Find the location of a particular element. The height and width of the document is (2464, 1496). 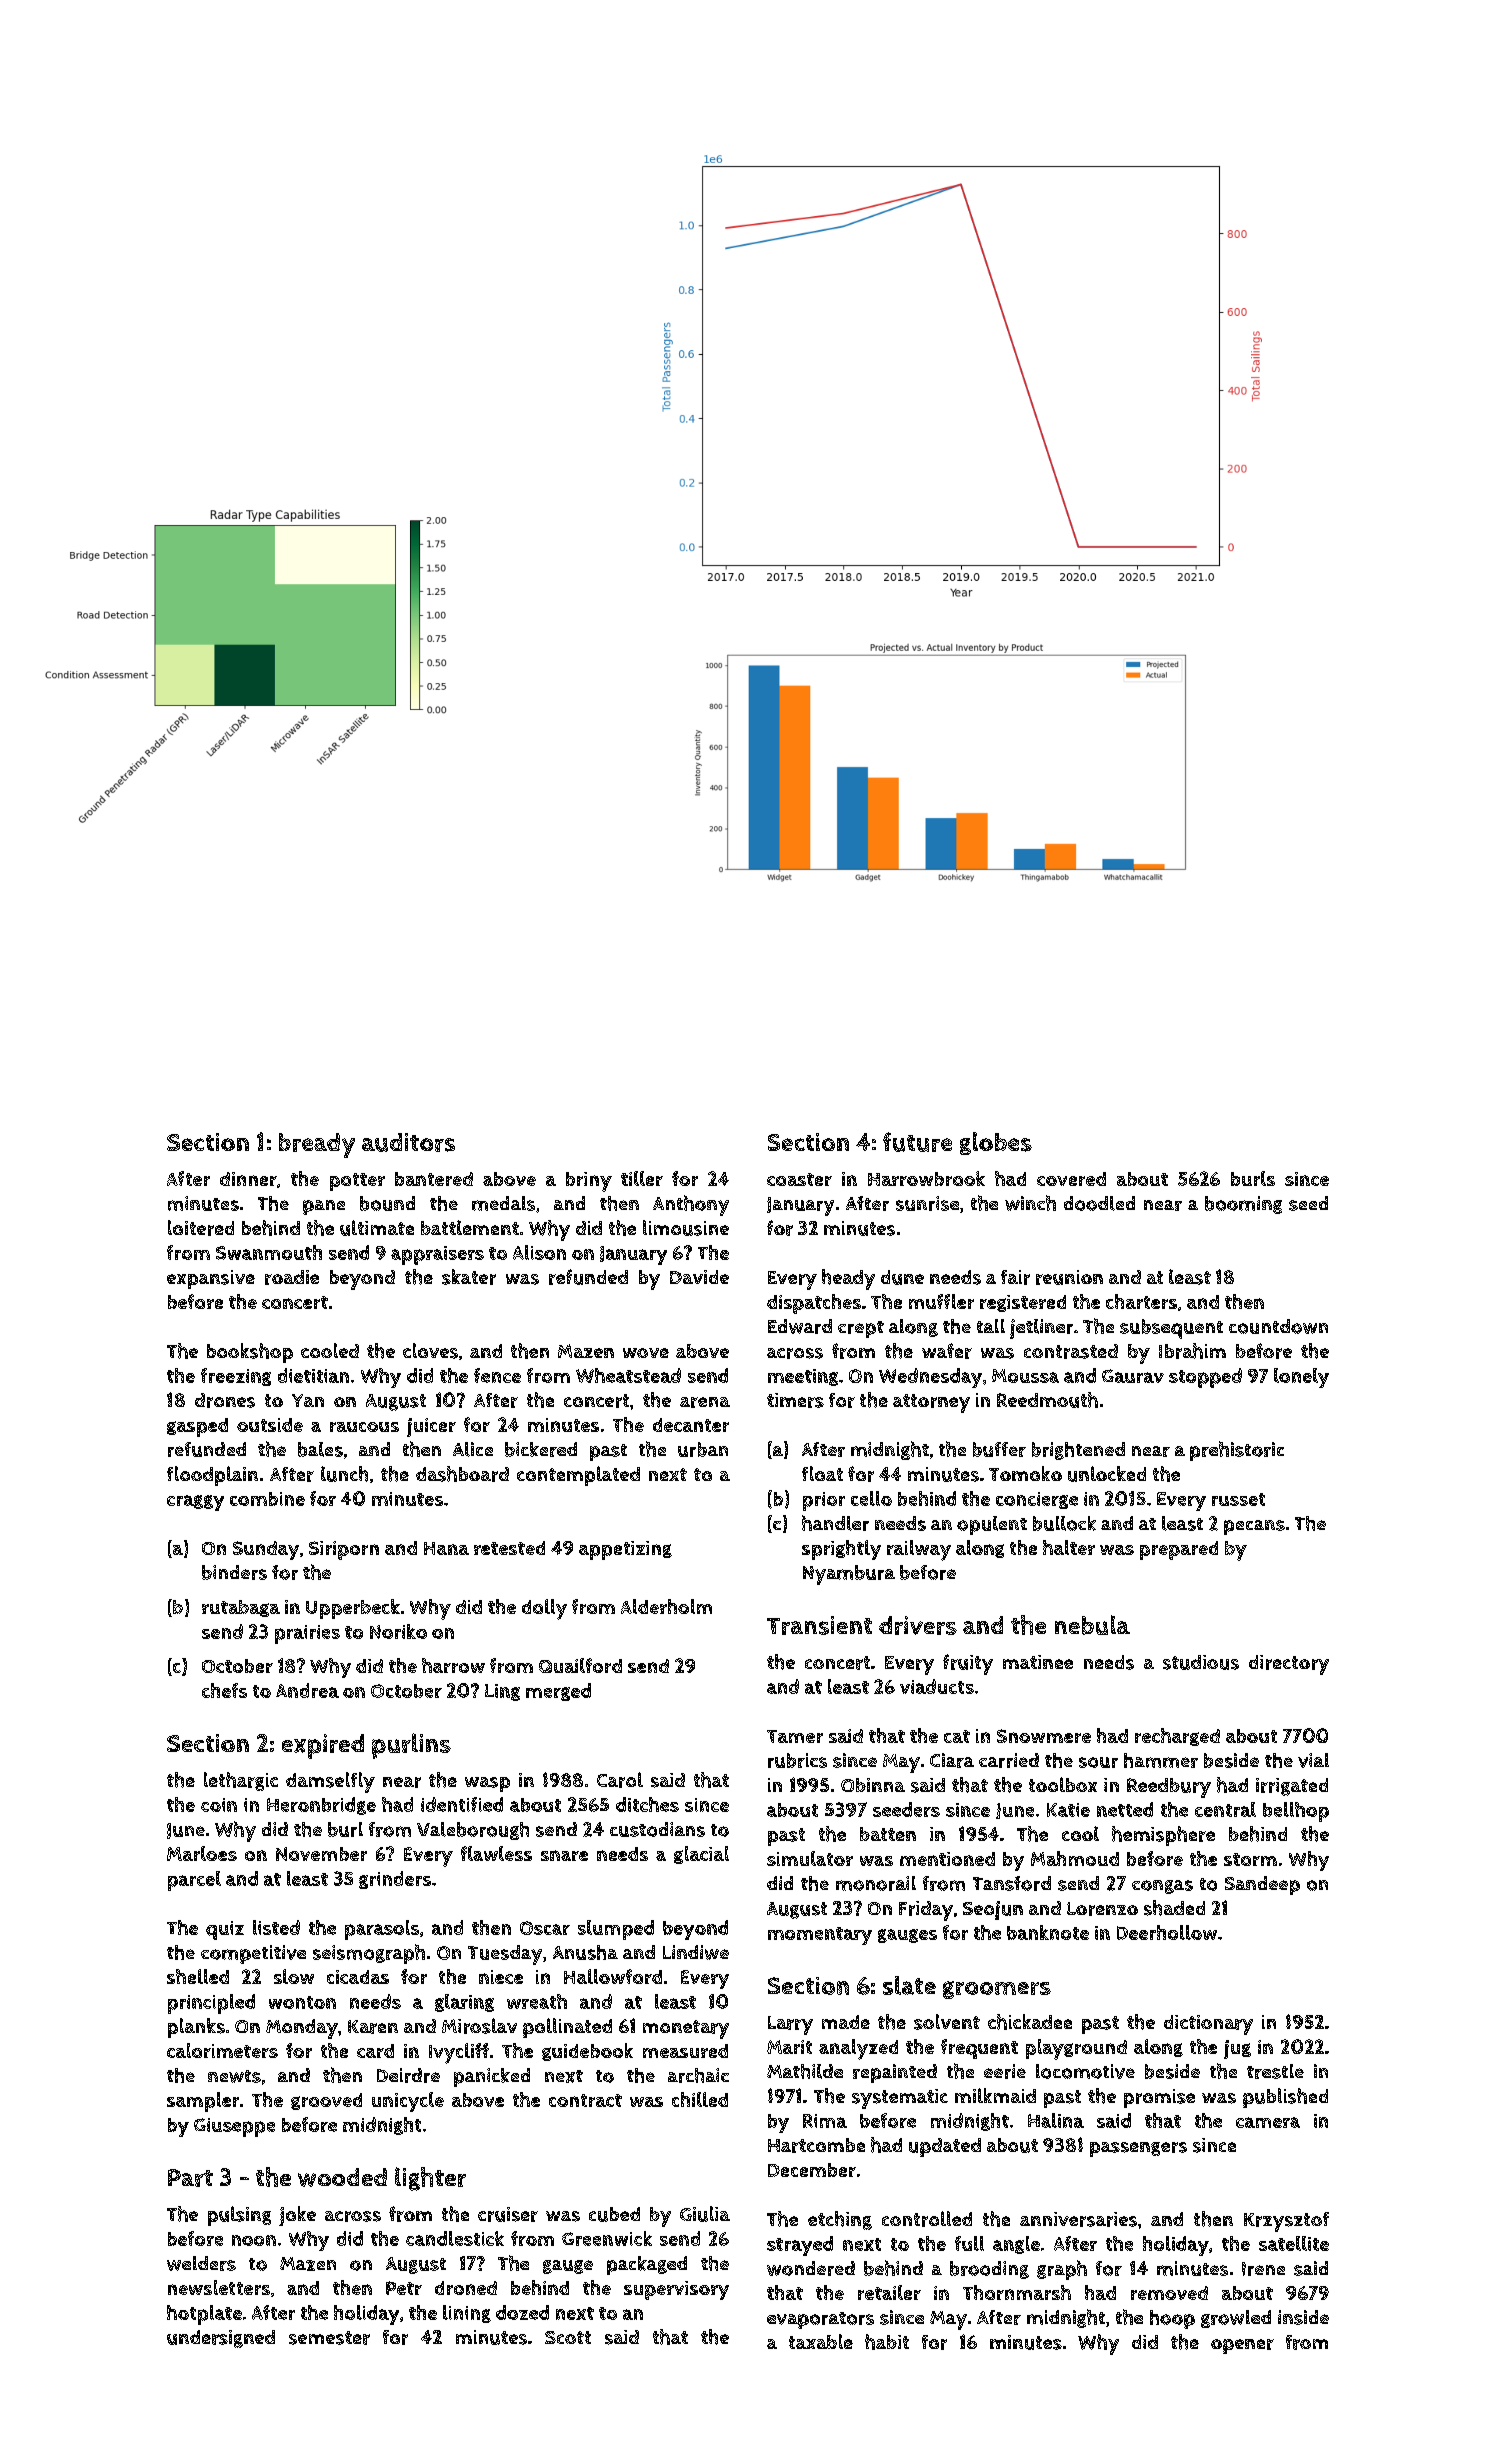

toolbox is located at coordinates (1063, 1784).
